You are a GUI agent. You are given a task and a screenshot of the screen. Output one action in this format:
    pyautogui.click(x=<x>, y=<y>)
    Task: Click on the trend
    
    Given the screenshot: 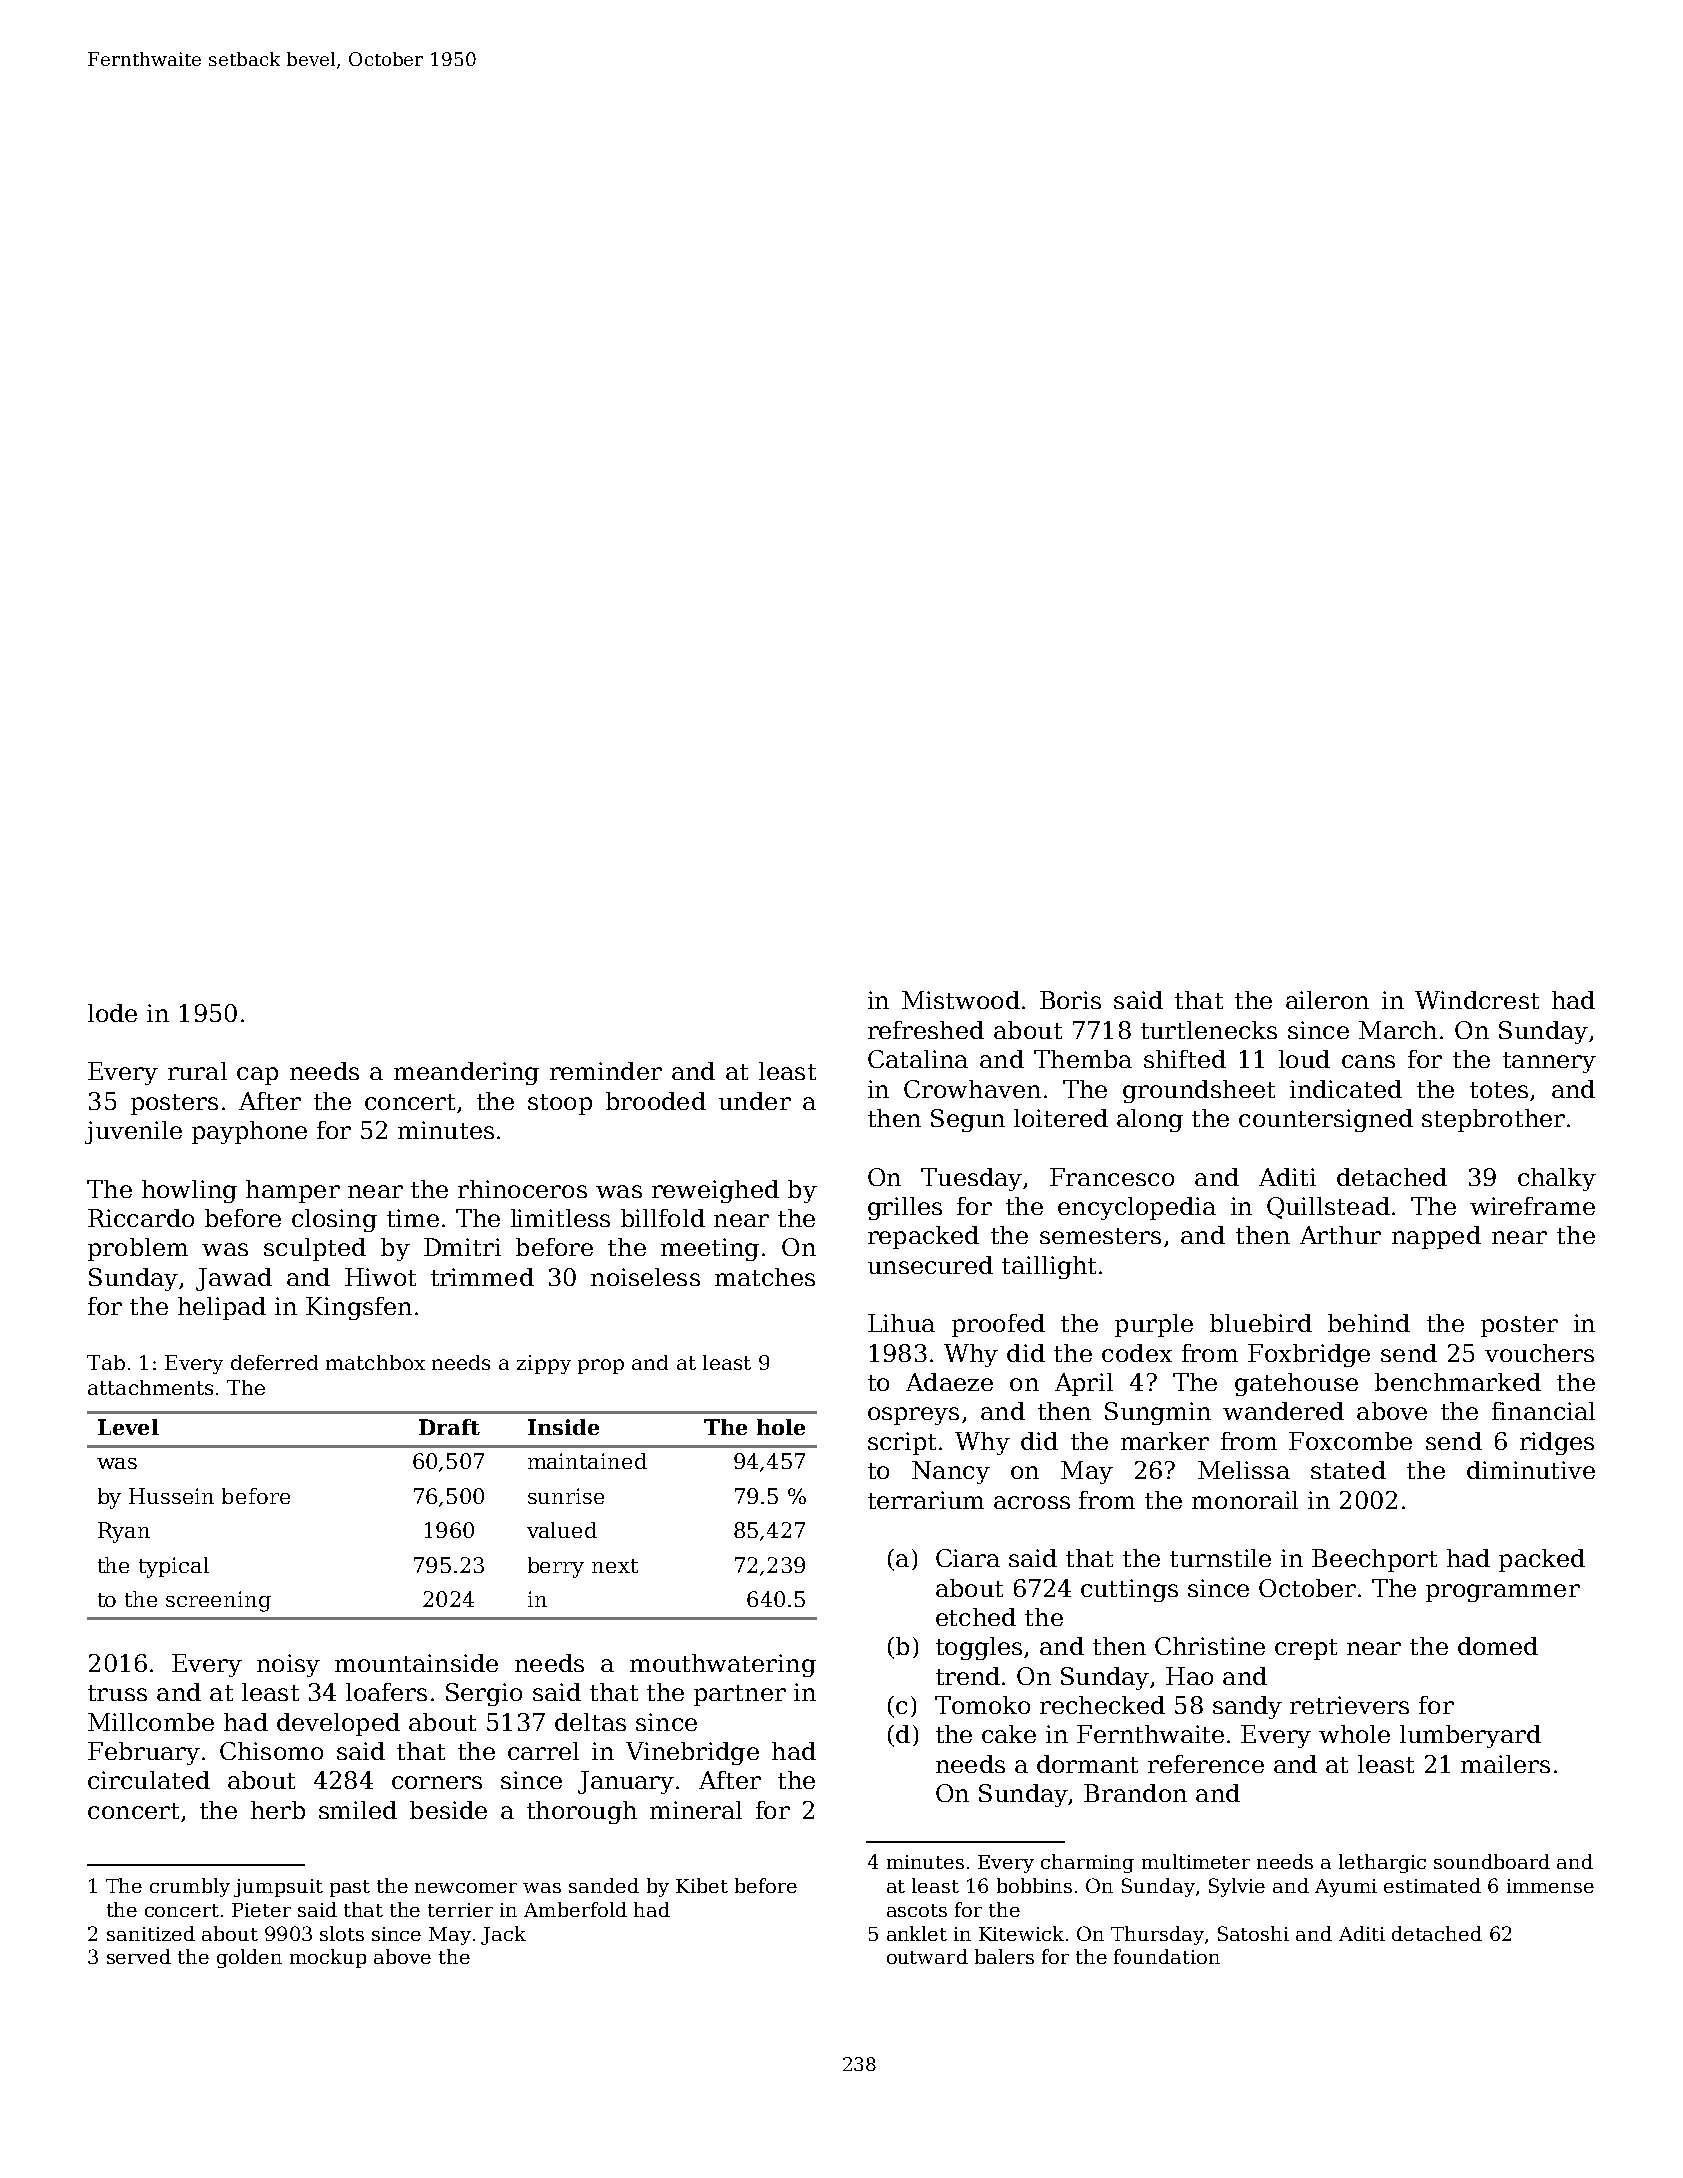 What is the action you would take?
    pyautogui.click(x=968, y=1676)
